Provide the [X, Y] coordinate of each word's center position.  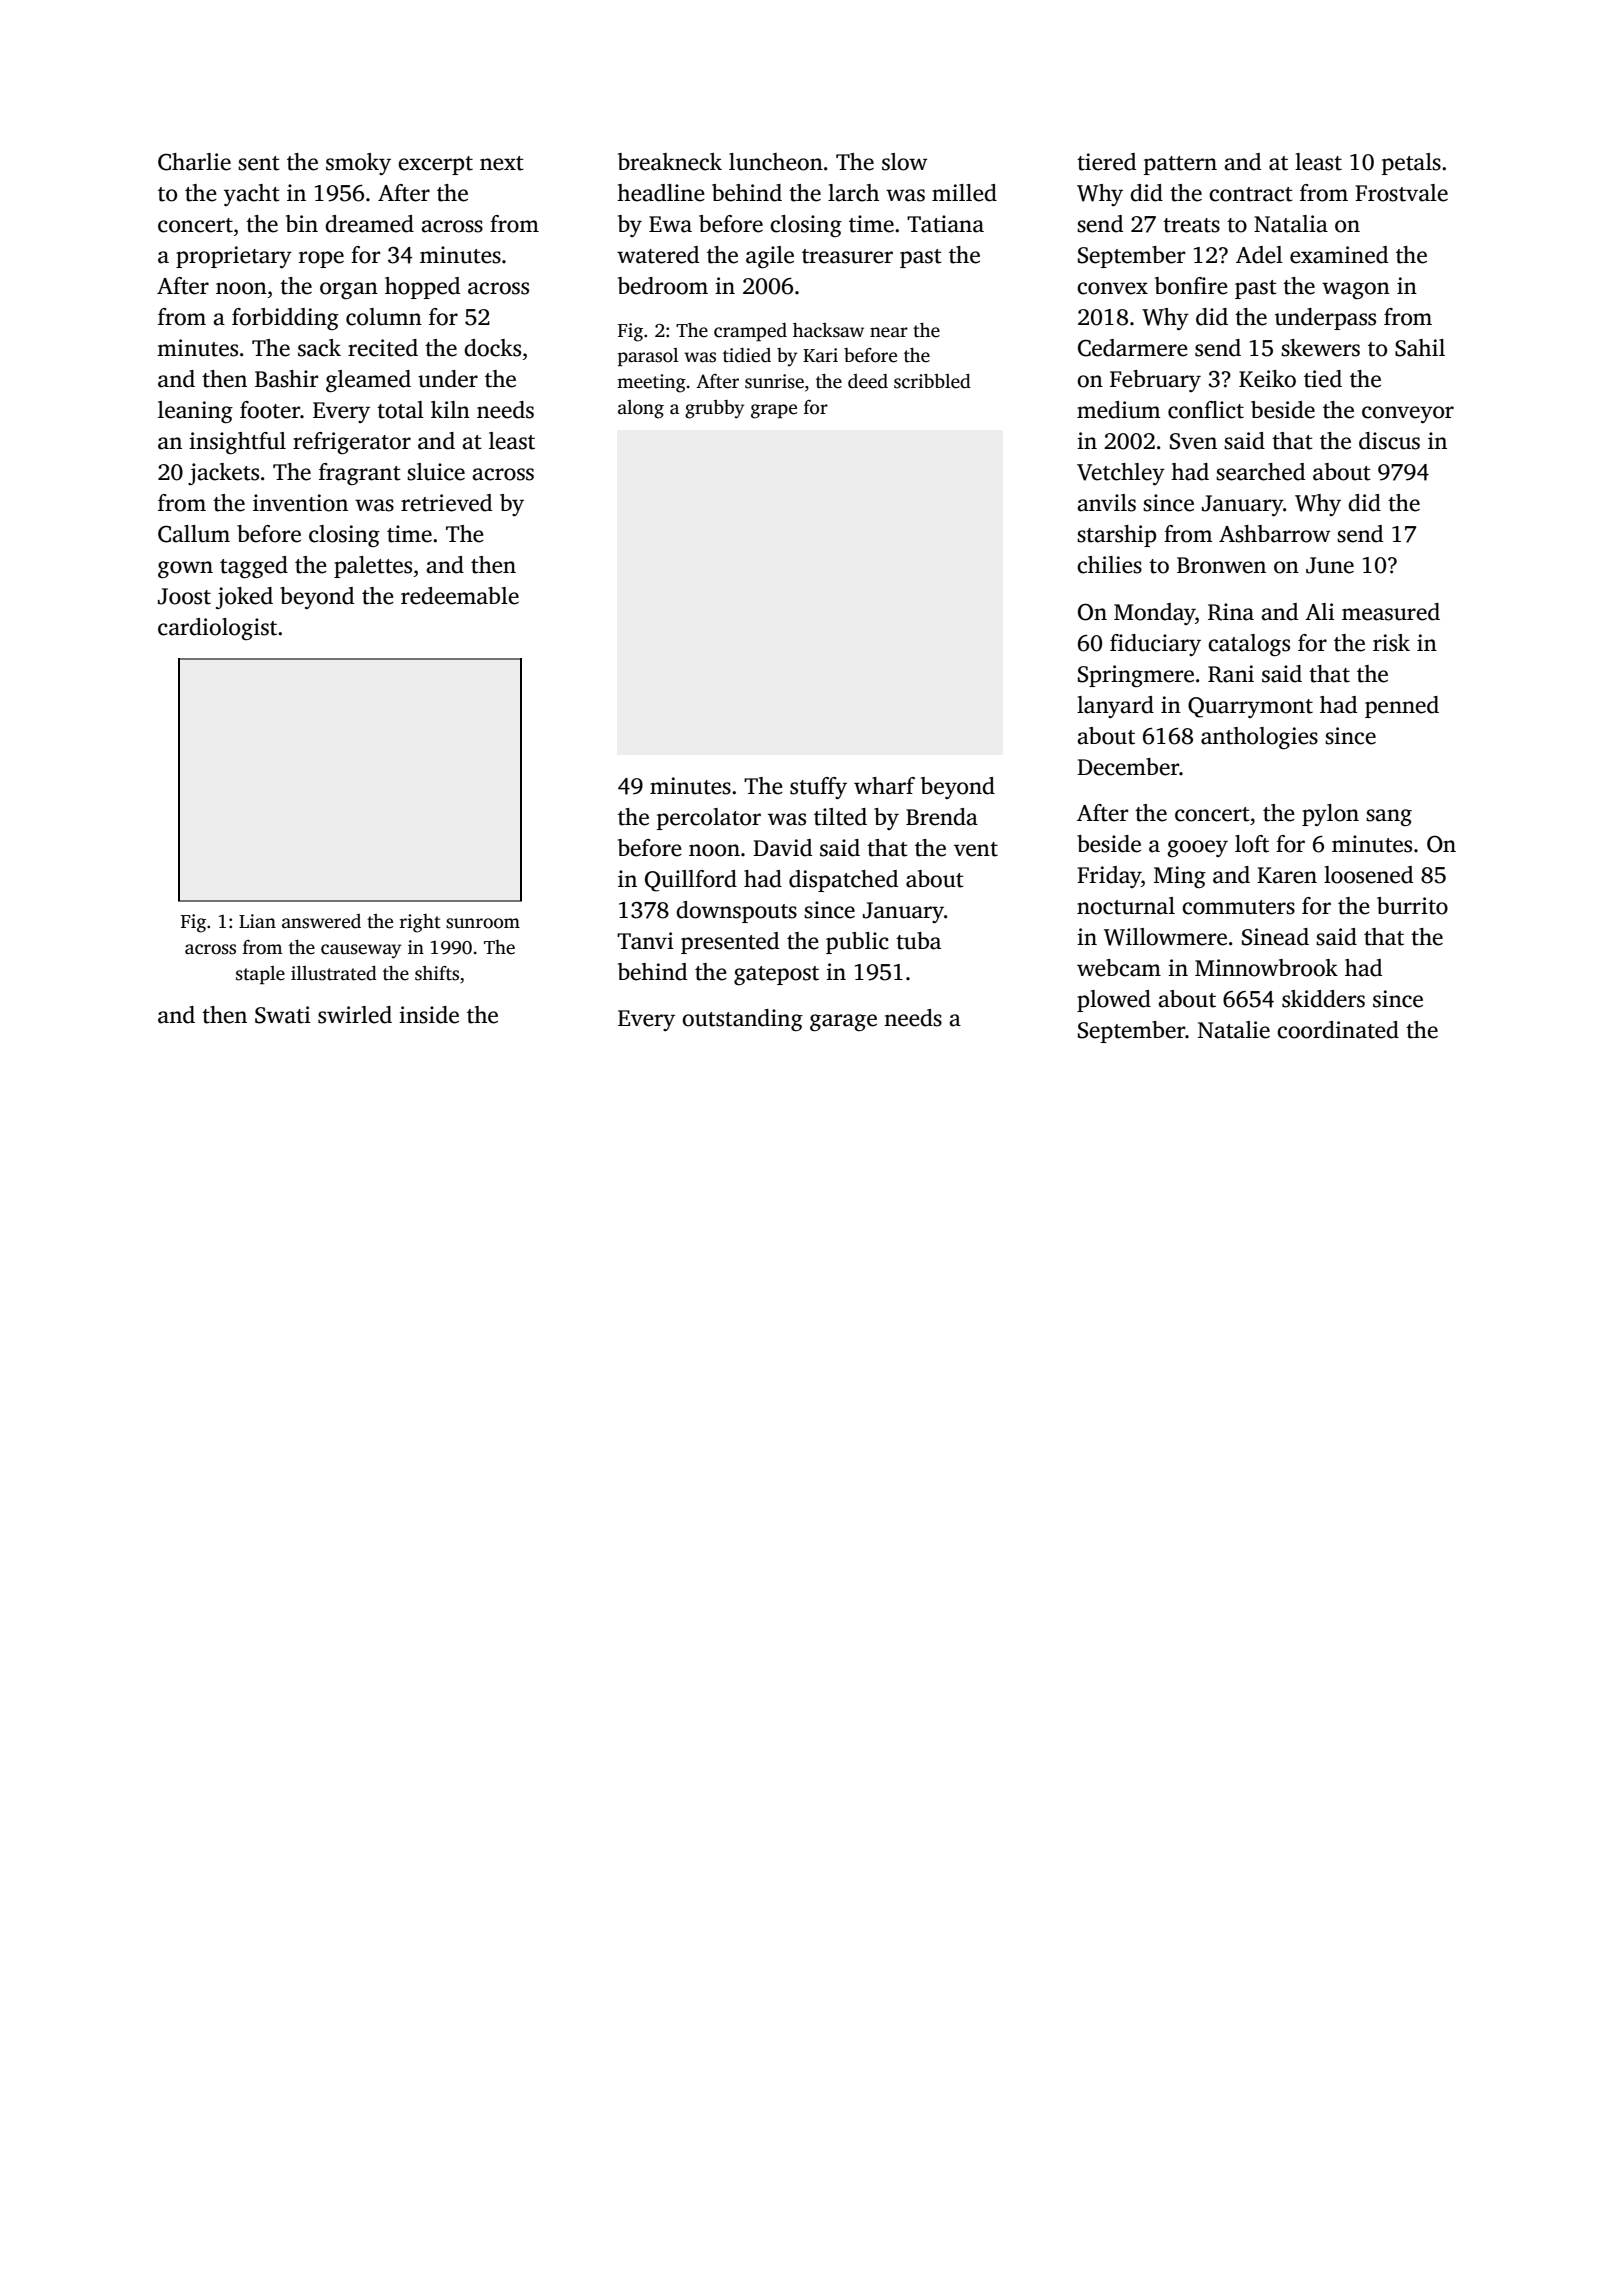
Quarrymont [1250, 707]
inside [429, 1015]
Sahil [1420, 348]
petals [1411, 164]
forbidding [285, 319]
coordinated [1338, 1030]
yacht [252, 195]
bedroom [663, 286]
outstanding [742, 1020]
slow [904, 162]
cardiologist [217, 629]
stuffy [818, 788]
